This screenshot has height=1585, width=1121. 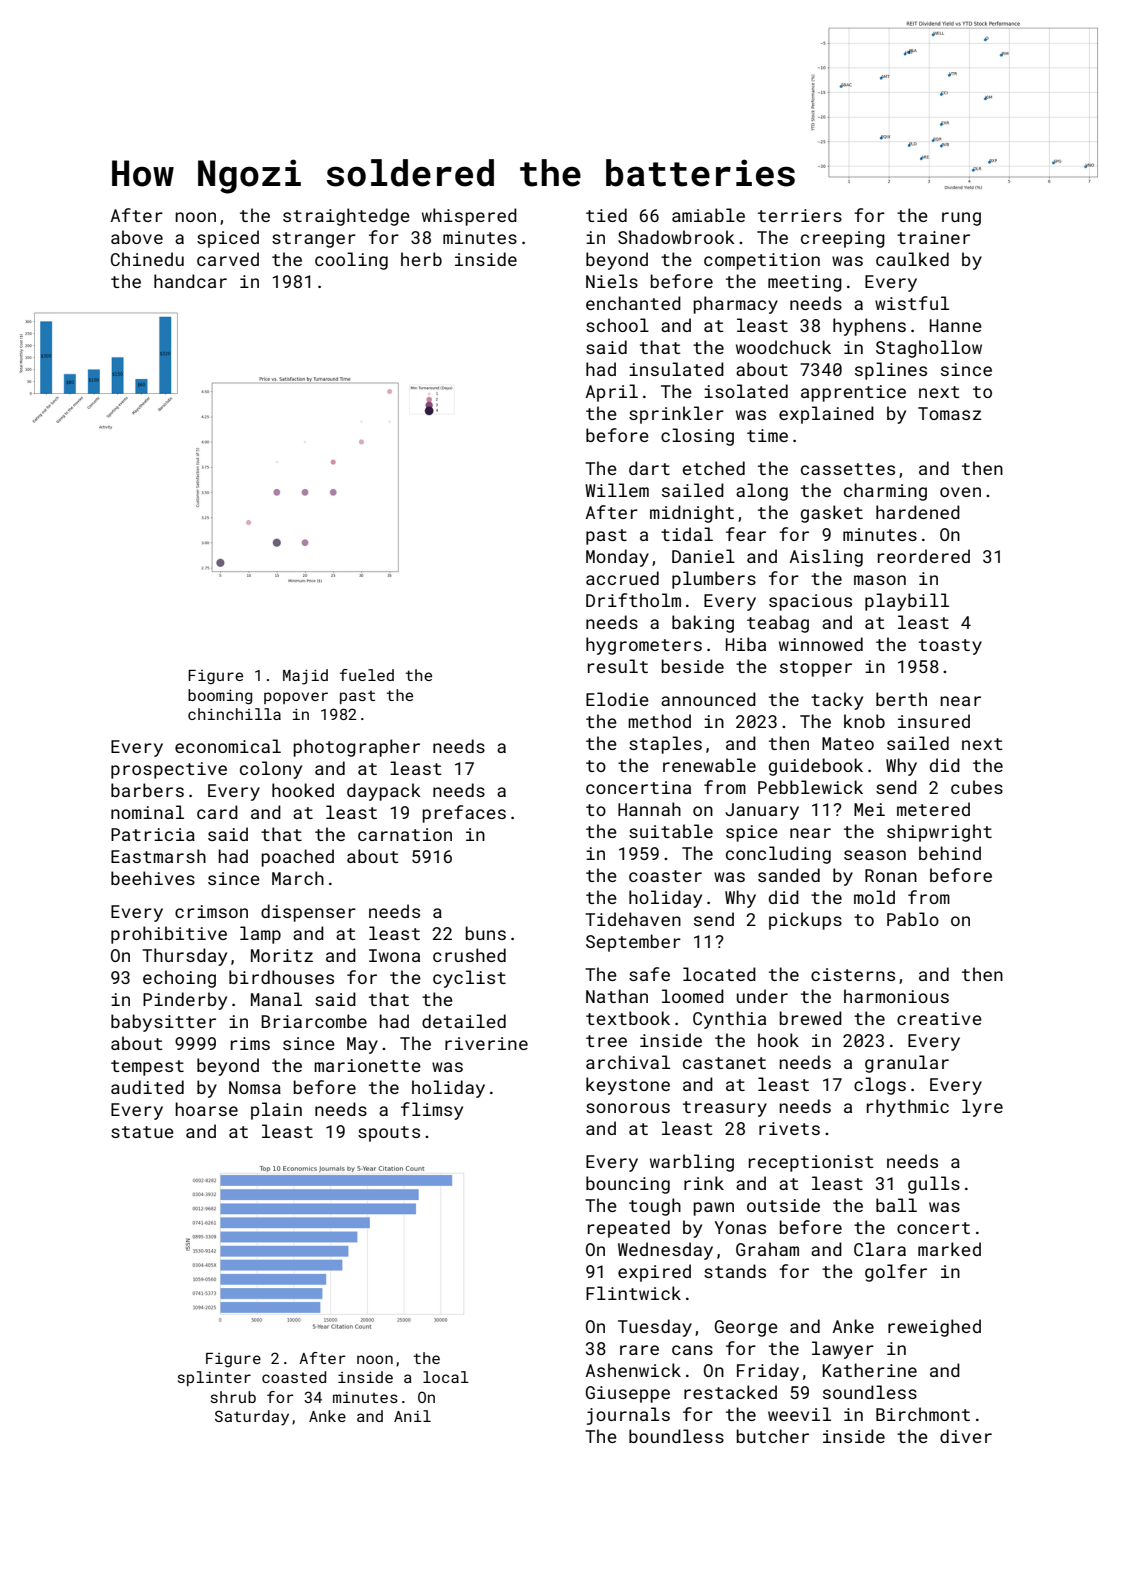 I want to click on boundless, so click(x=676, y=1436).
